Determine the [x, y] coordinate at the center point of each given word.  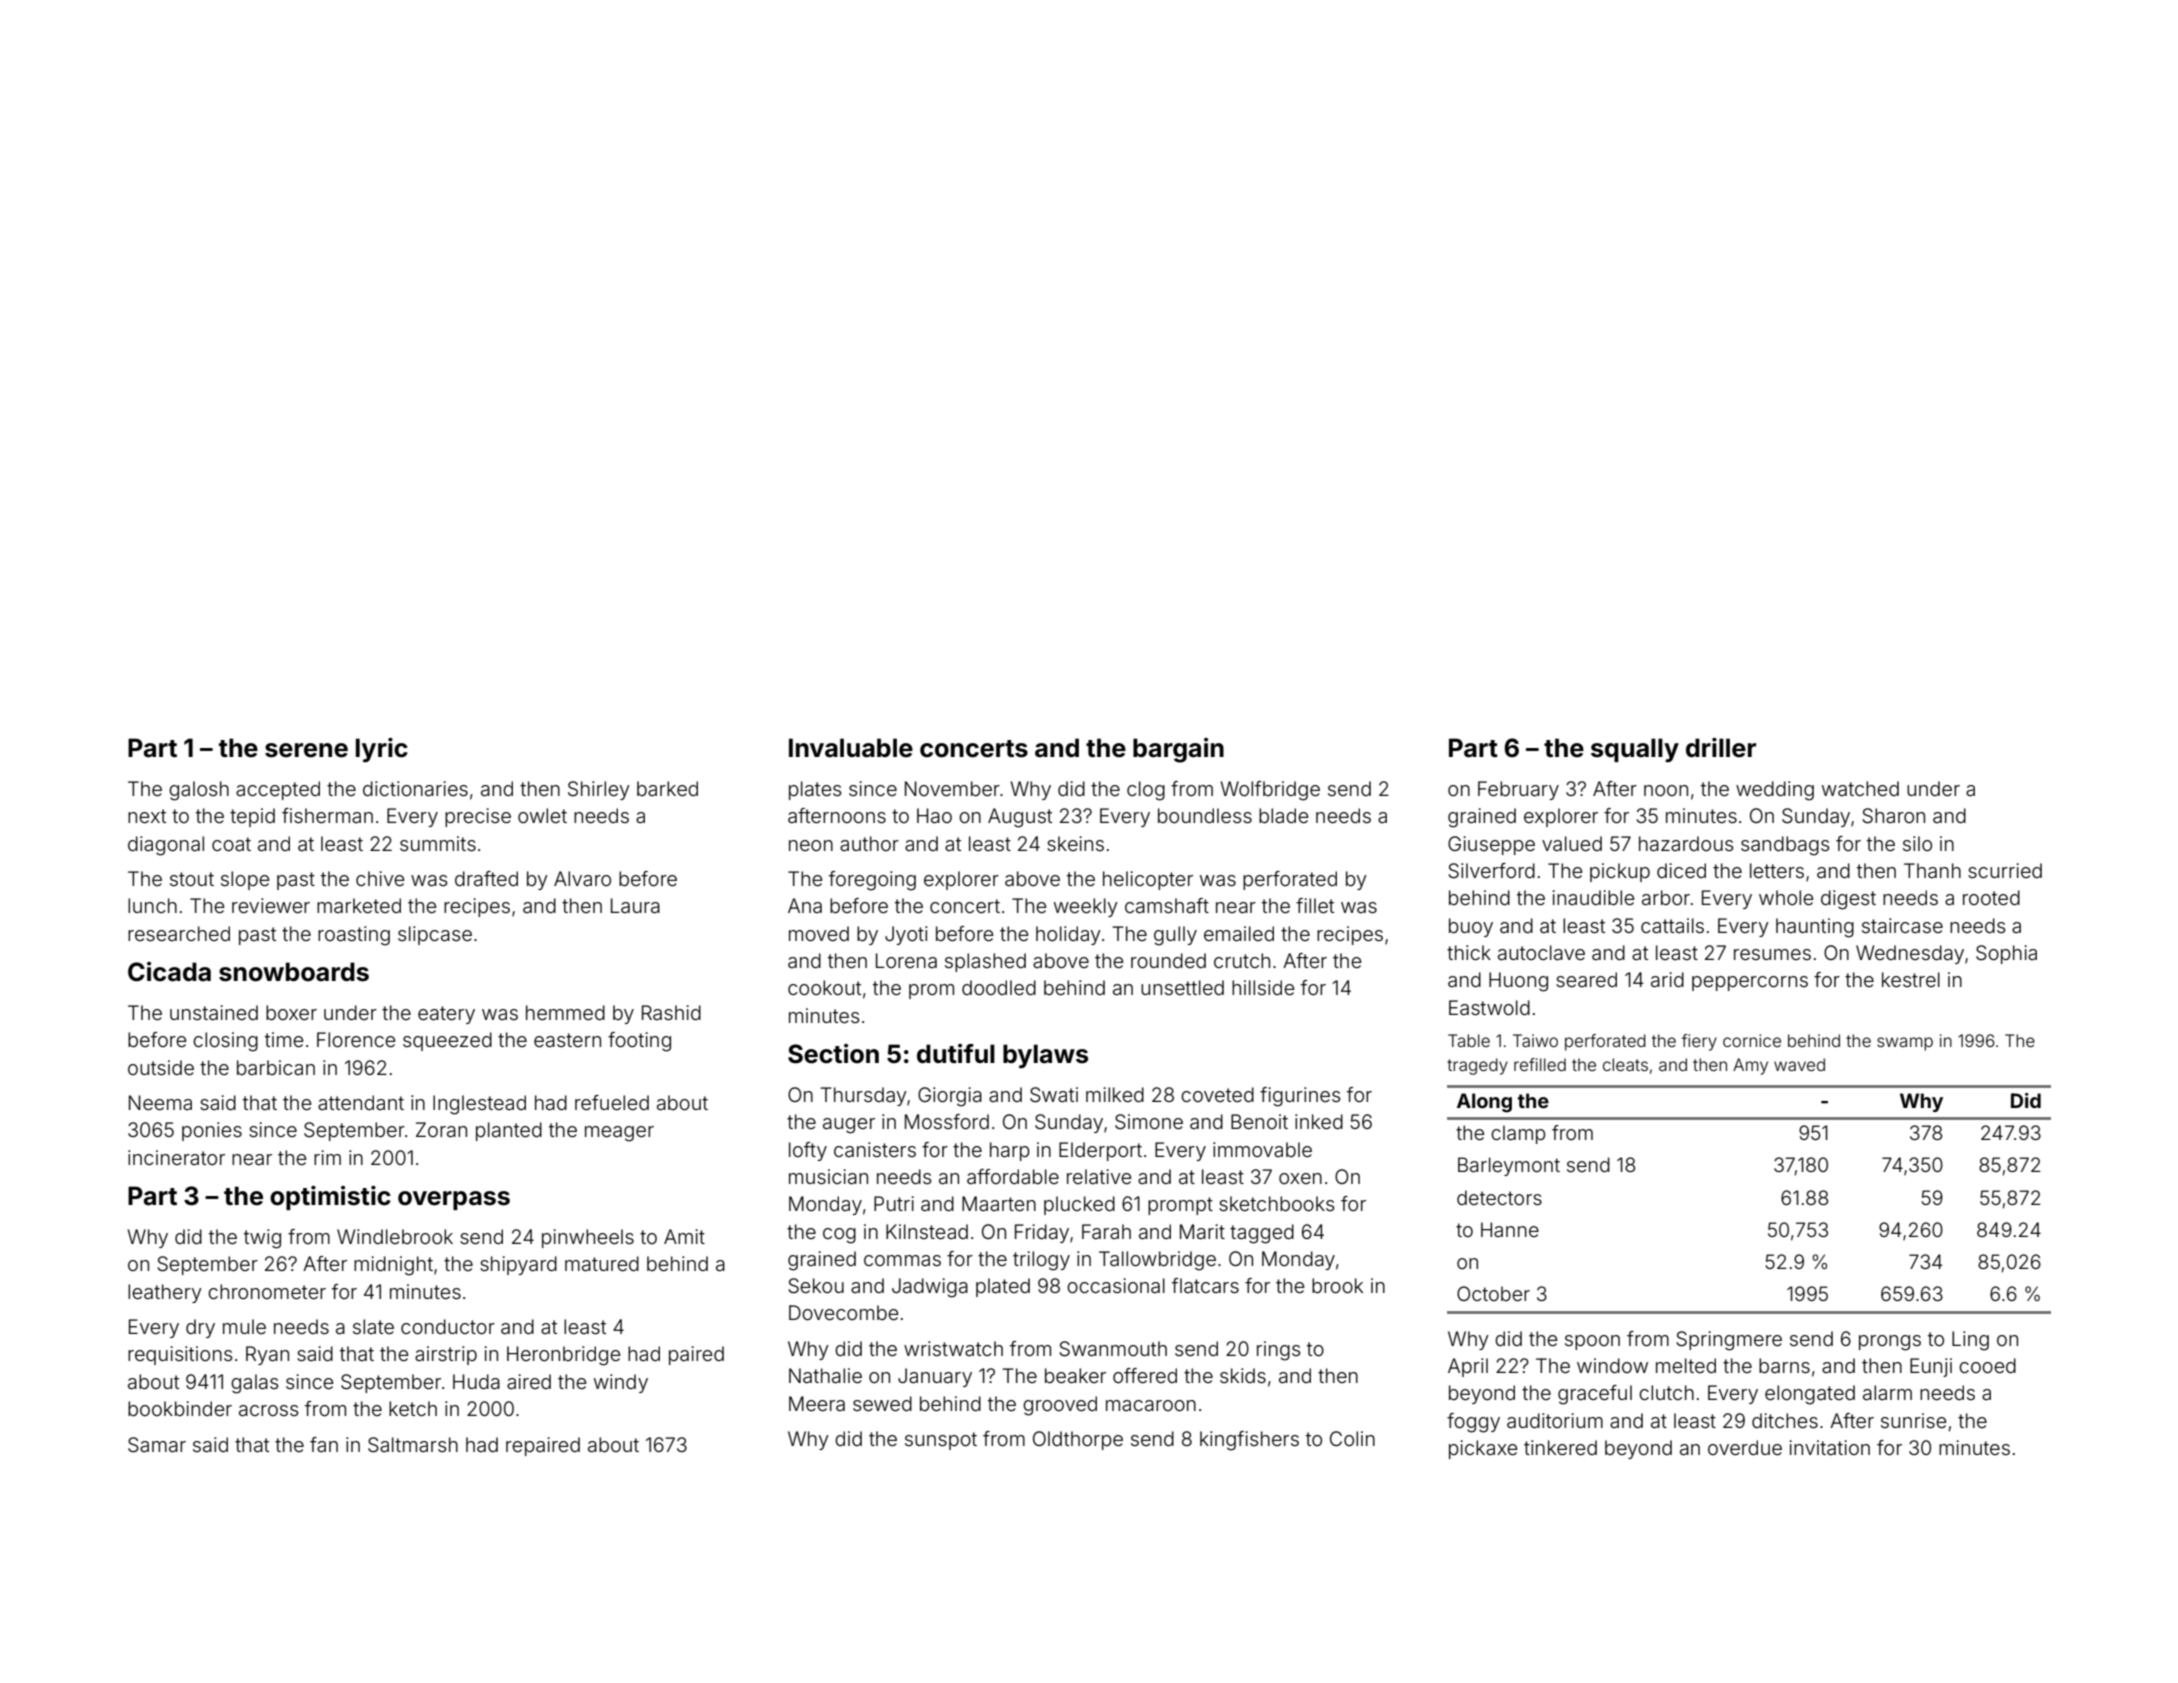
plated [1003, 1287]
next [147, 816]
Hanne [1510, 1229]
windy [621, 1383]
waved [1799, 1064]
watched [1860, 788]
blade [1283, 815]
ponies [212, 1131]
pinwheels [588, 1238]
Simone [1149, 1122]
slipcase [435, 935]
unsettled [1182, 987]
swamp [1905, 1044]
